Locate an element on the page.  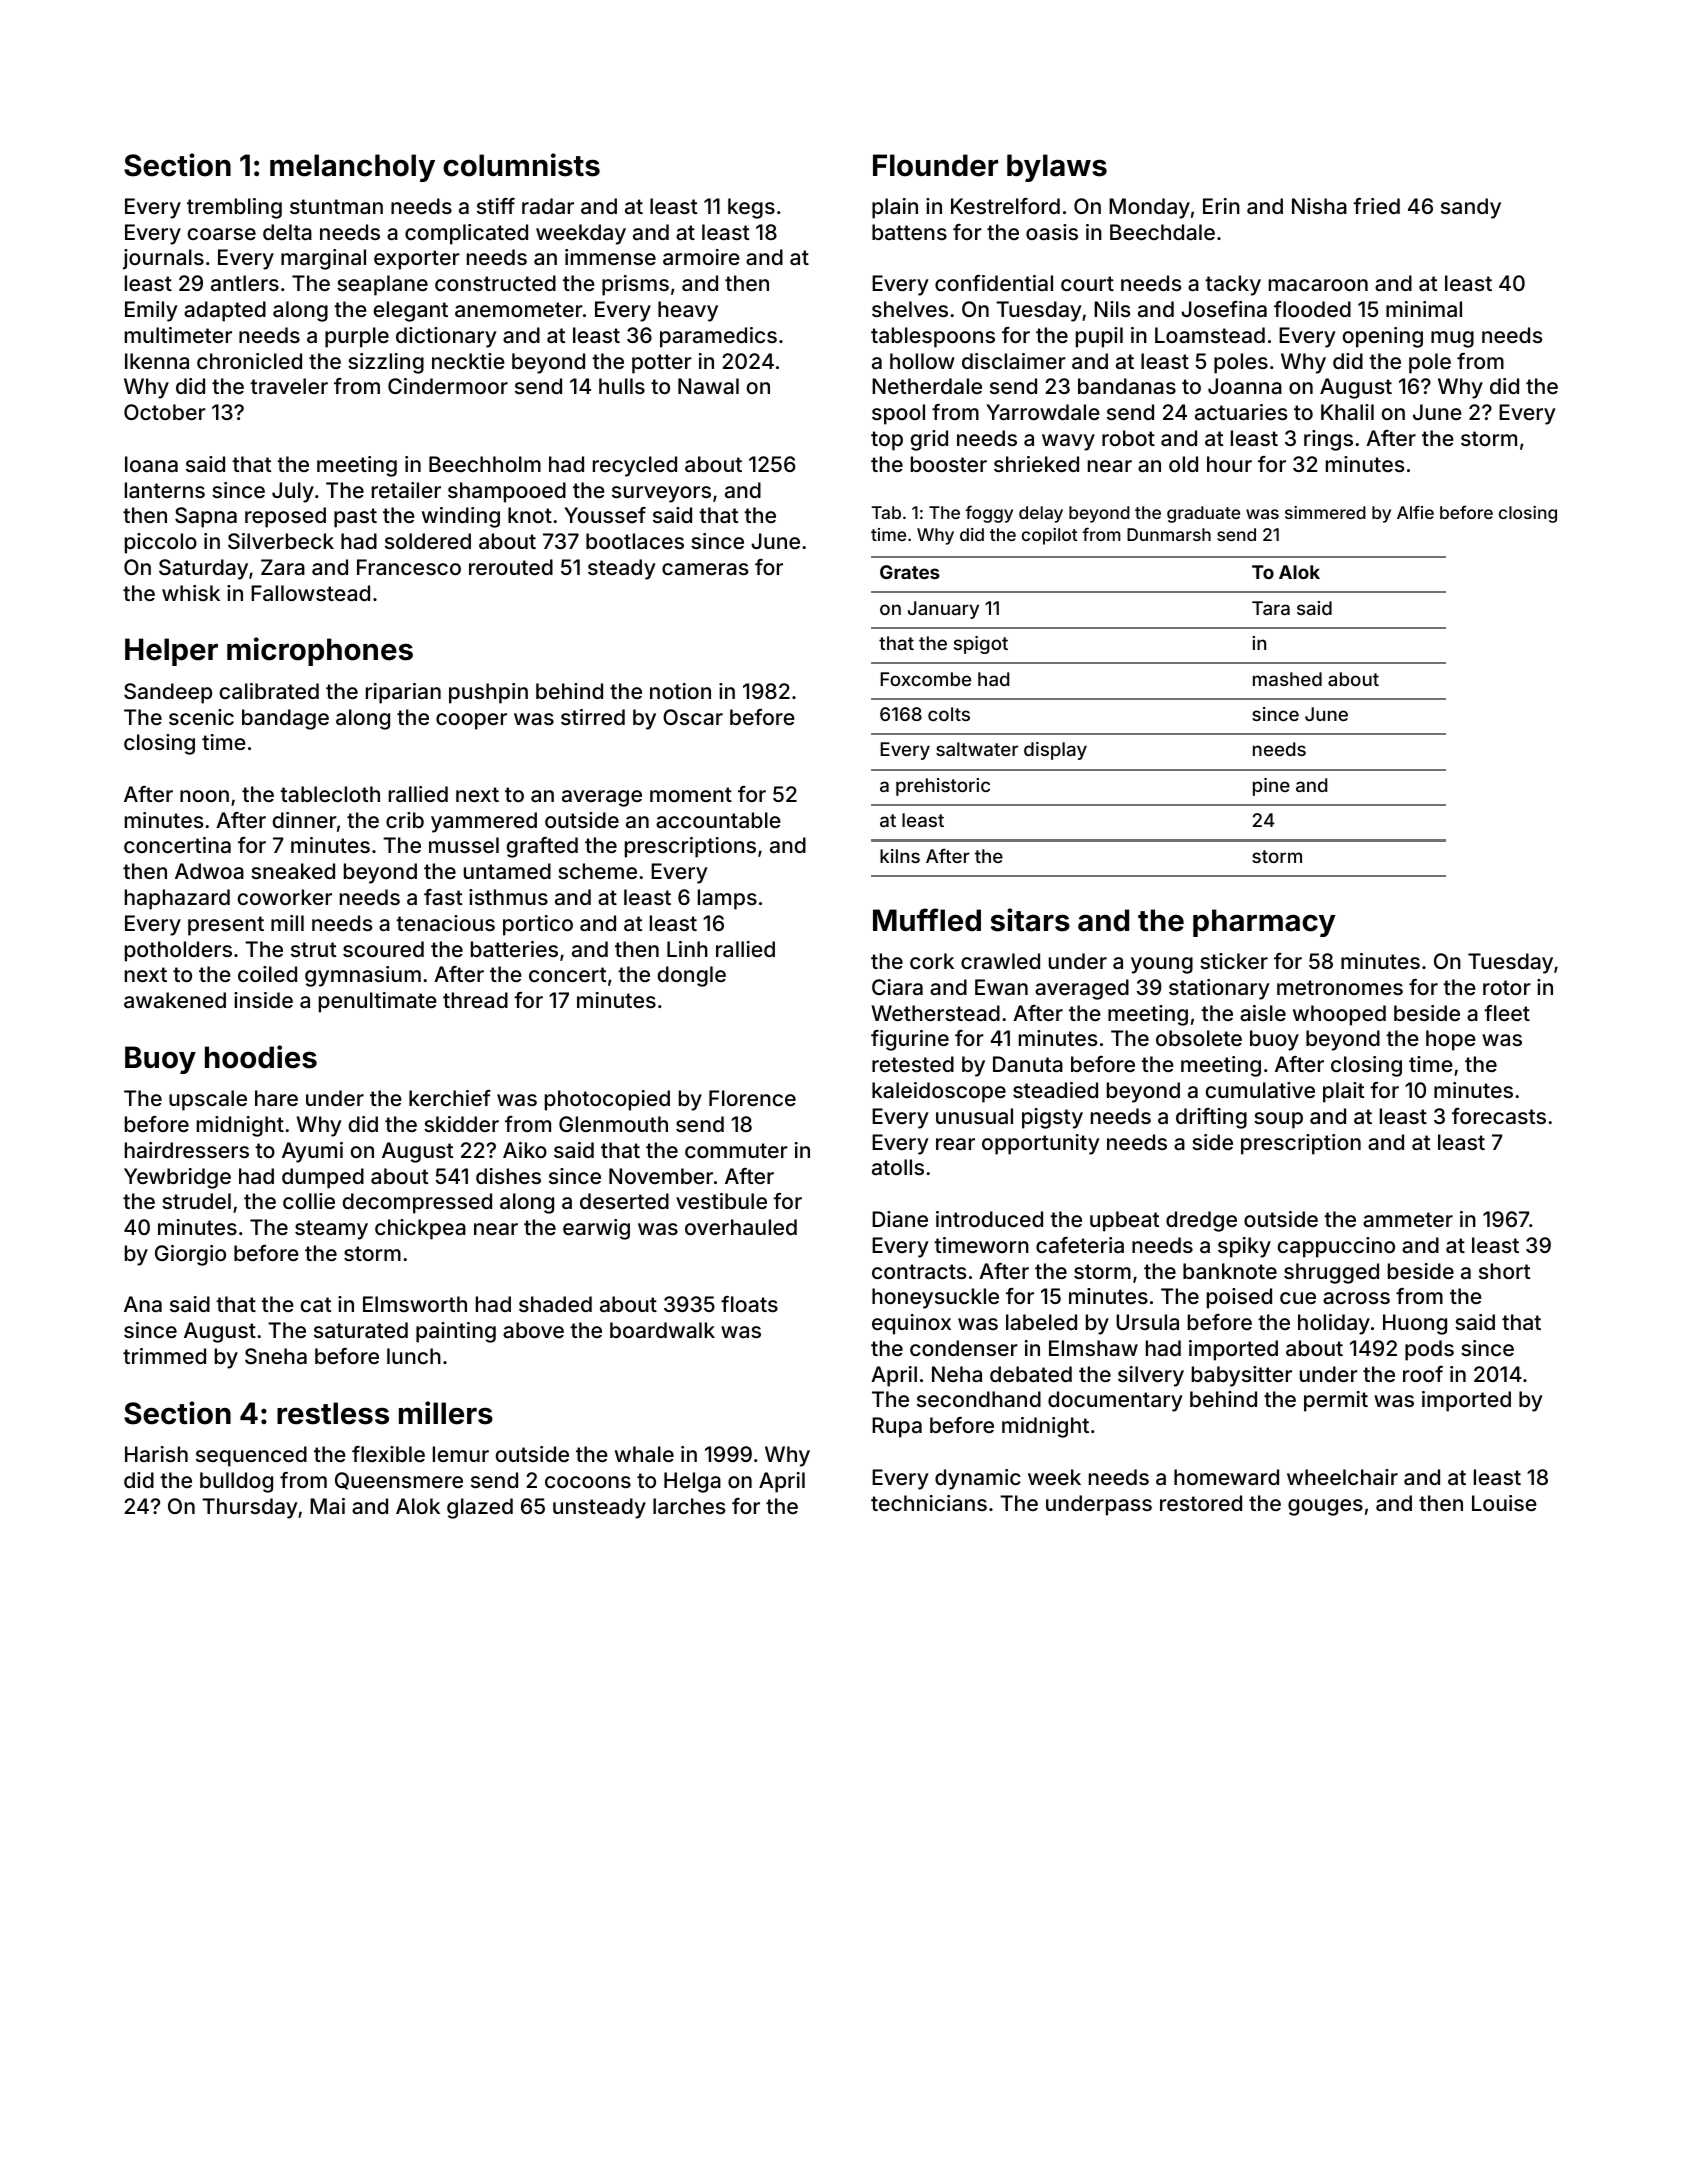
lunch is located at coordinates (414, 1356).
